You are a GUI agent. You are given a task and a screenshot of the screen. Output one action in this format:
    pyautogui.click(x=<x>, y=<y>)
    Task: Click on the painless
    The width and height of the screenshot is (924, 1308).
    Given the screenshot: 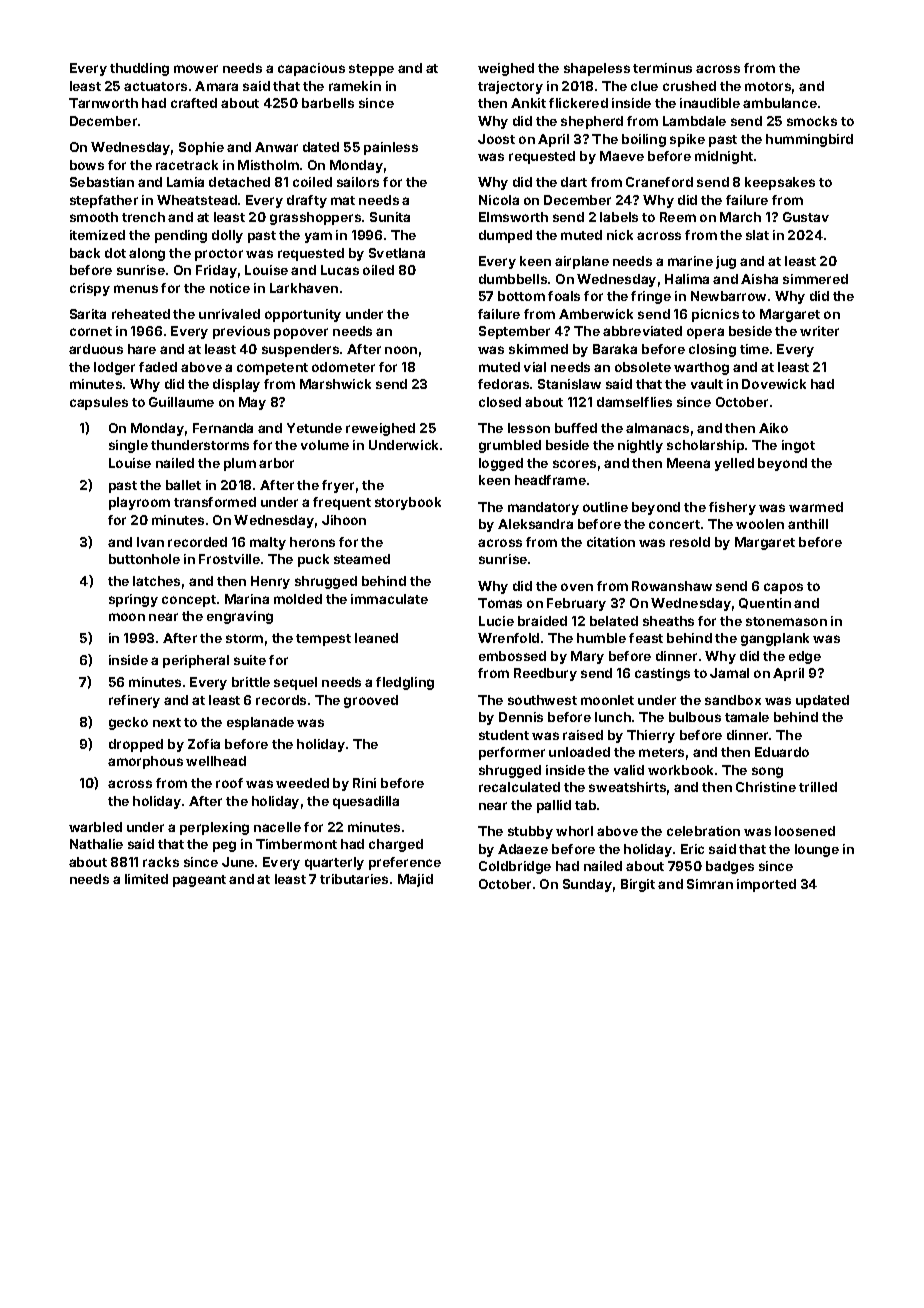 What is the action you would take?
    pyautogui.click(x=391, y=148)
